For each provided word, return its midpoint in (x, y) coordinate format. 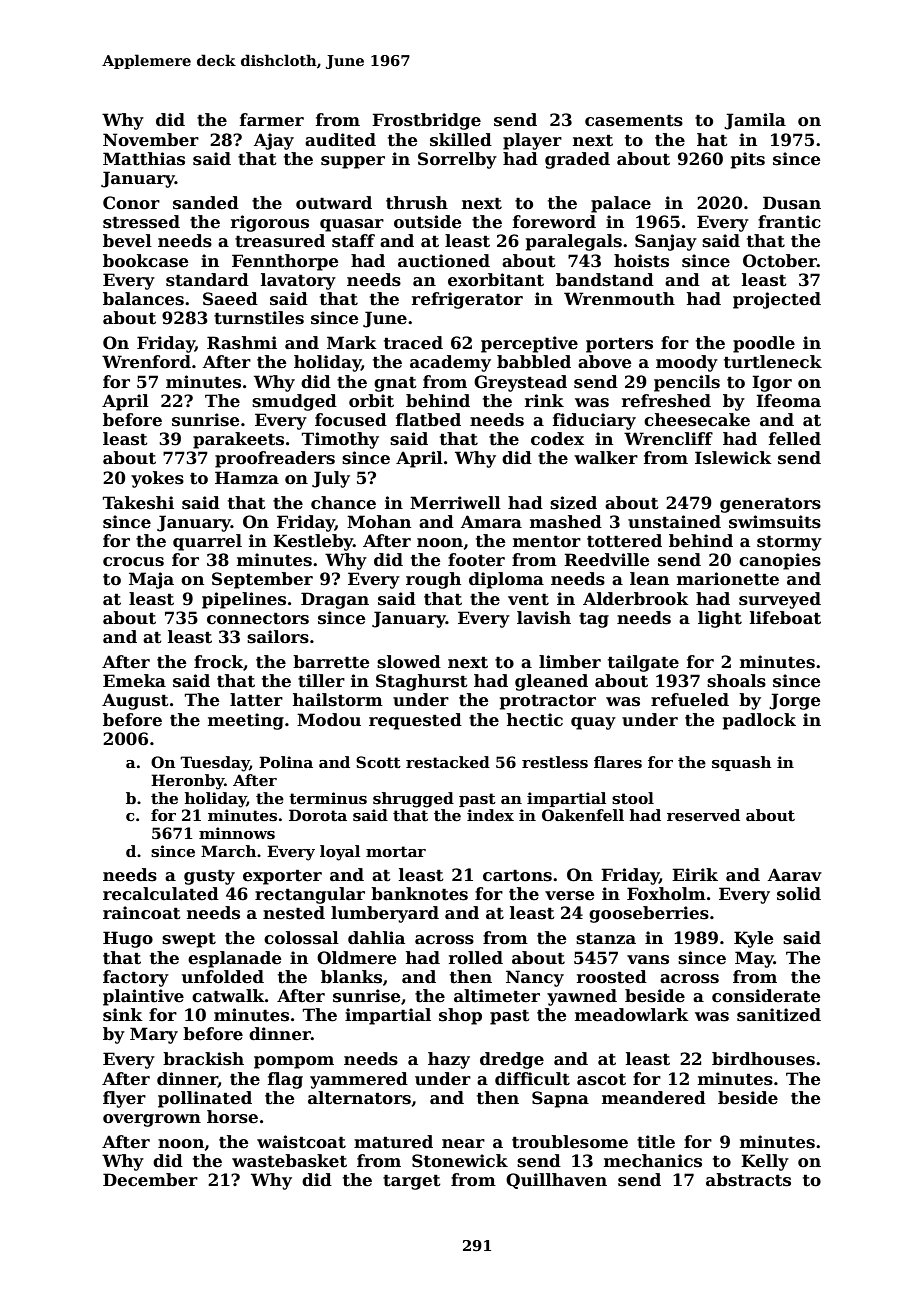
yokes (157, 479)
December (150, 1180)
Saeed (230, 299)
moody (687, 363)
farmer (272, 120)
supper (353, 162)
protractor (548, 702)
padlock (759, 721)
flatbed (428, 420)
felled (795, 439)
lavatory (298, 281)
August (135, 701)
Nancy (535, 978)
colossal (301, 938)
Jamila (755, 121)
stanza (606, 938)
